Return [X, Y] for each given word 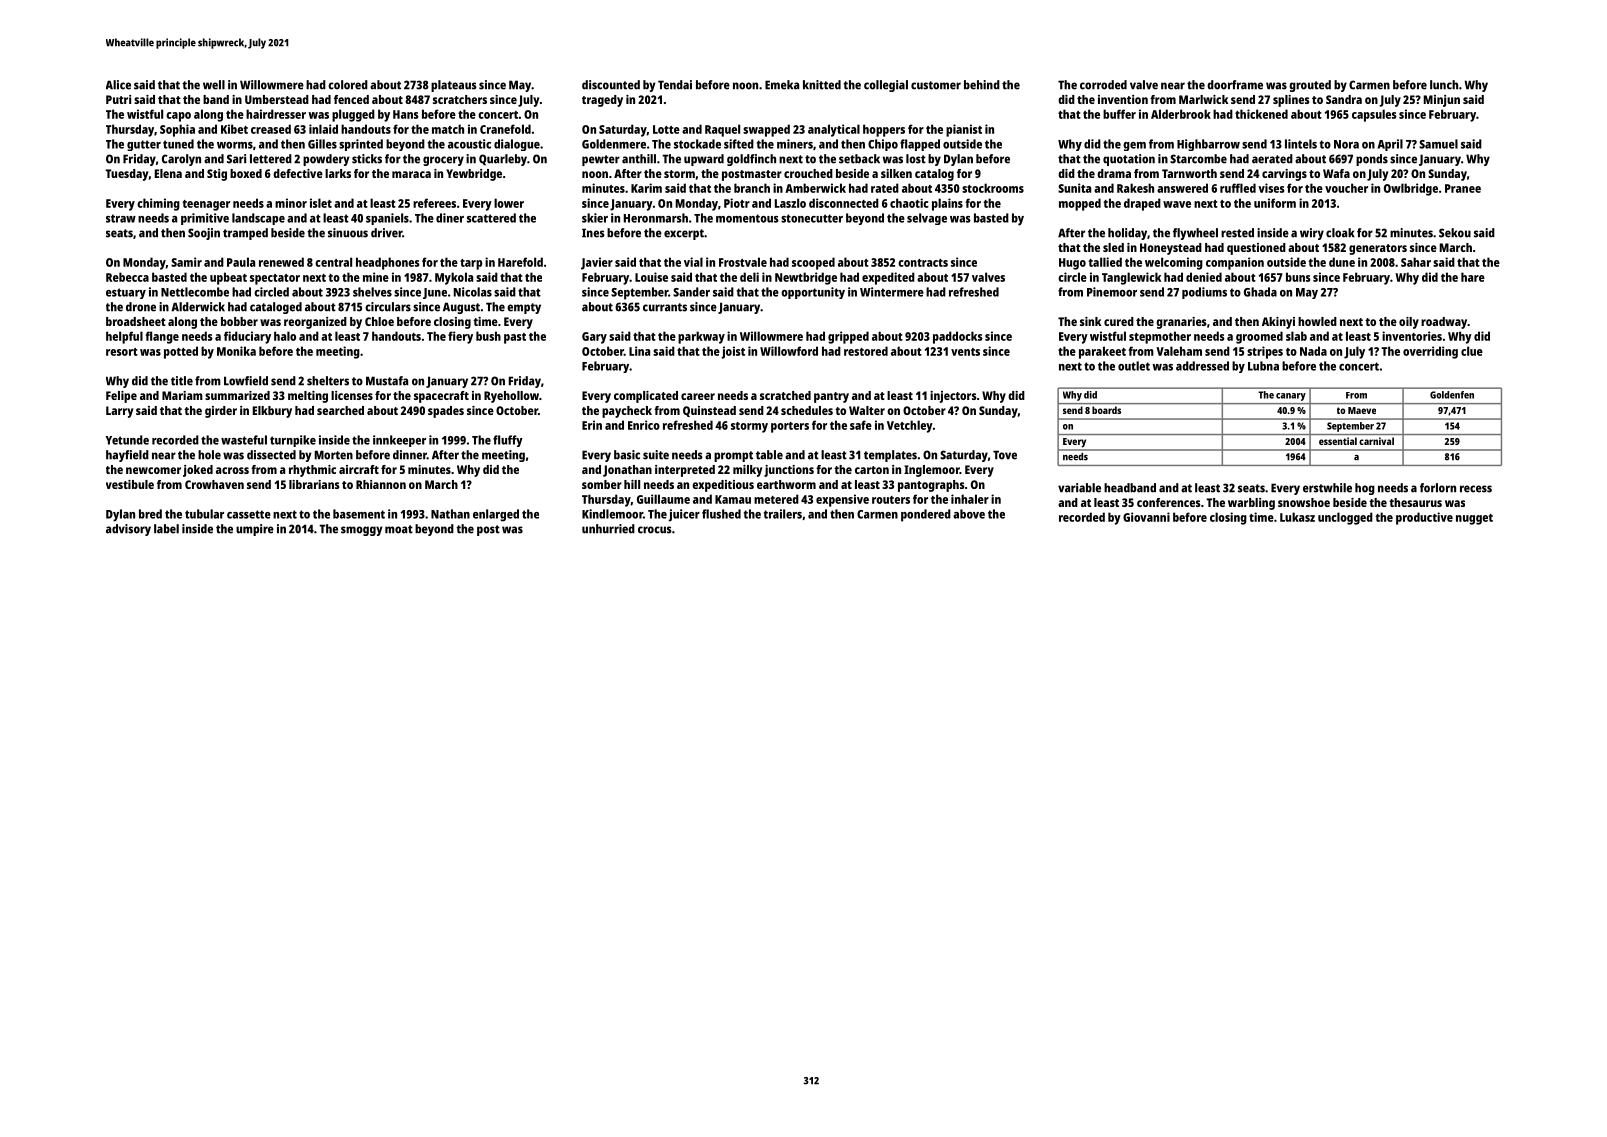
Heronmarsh [656, 218]
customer [936, 85]
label [166, 529]
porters [790, 427]
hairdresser [276, 114]
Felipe [121, 397]
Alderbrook [1181, 114]
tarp [471, 264]
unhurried [608, 529]
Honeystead [1171, 249]
